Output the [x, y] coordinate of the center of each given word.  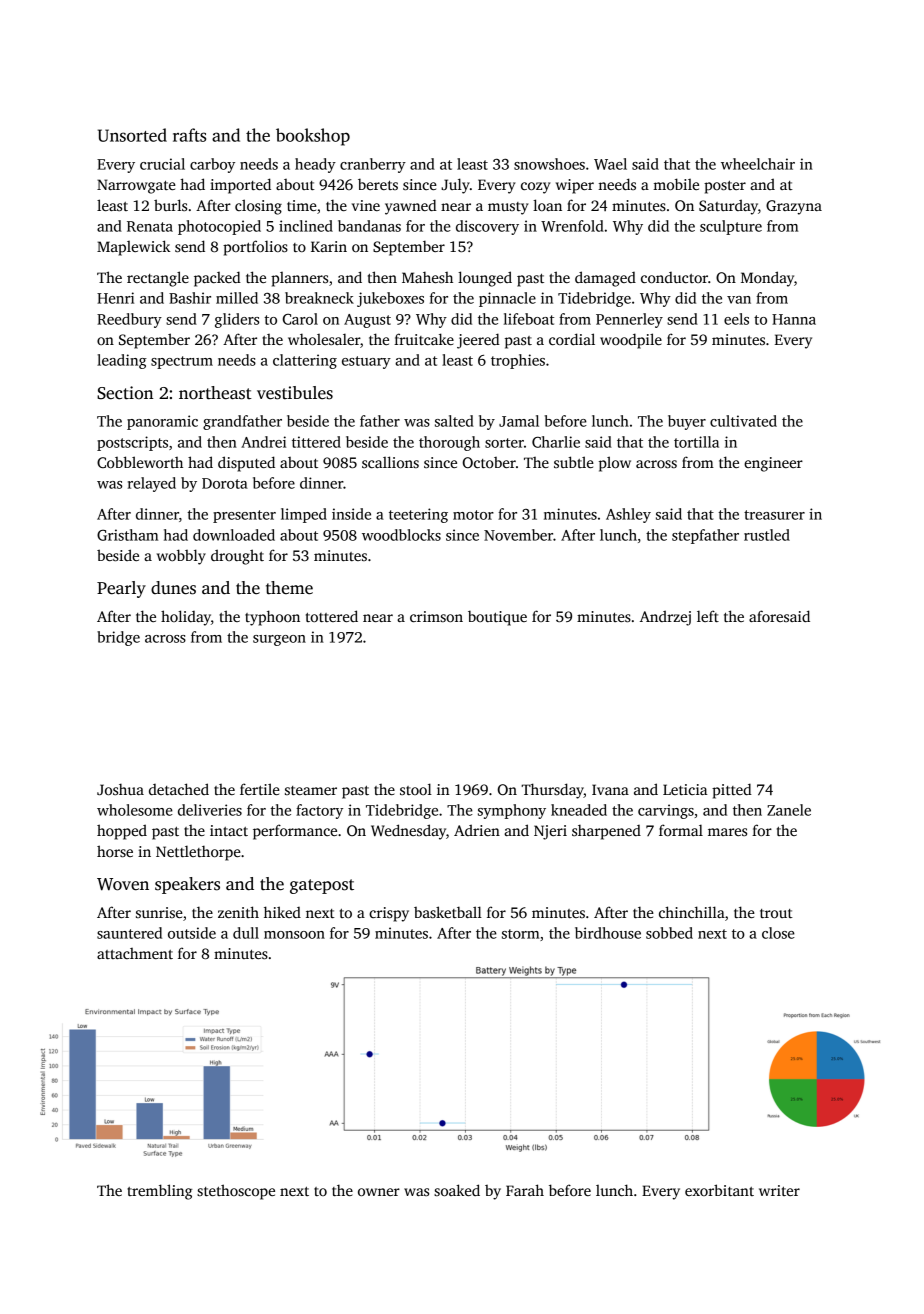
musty [508, 208]
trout [776, 913]
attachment [135, 953]
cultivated [743, 421]
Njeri [550, 832]
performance [295, 832]
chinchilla [692, 912]
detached [179, 789]
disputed [246, 464]
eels [736, 319]
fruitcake [424, 339]
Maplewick [133, 248]
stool [416, 789]
